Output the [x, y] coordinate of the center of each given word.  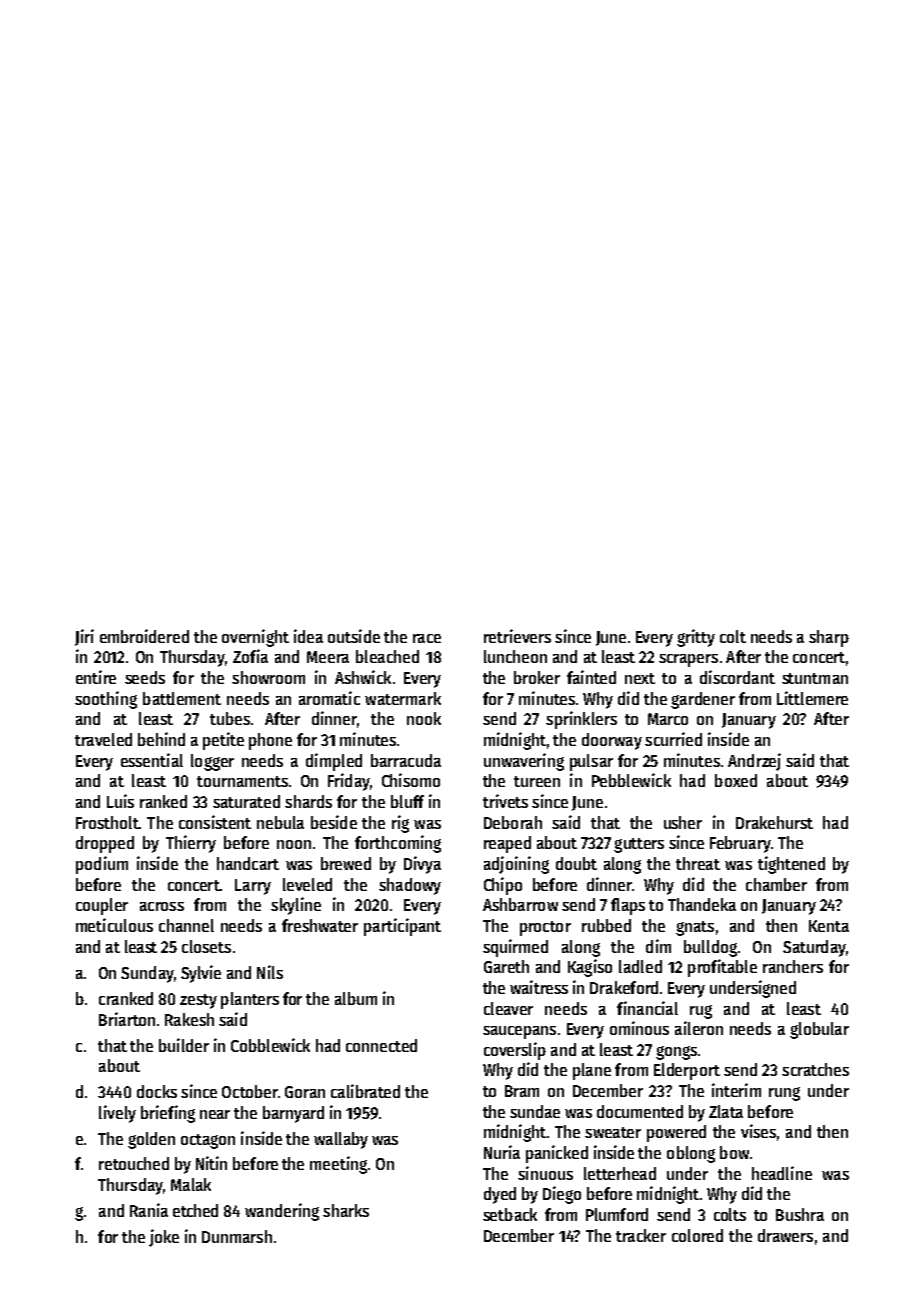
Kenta [829, 926]
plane [592, 1071]
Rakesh [189, 1019]
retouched [134, 1163]
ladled [640, 966]
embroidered [144, 636]
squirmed [515, 948]
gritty [696, 638]
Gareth [506, 966]
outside [354, 636]
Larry [253, 887]
